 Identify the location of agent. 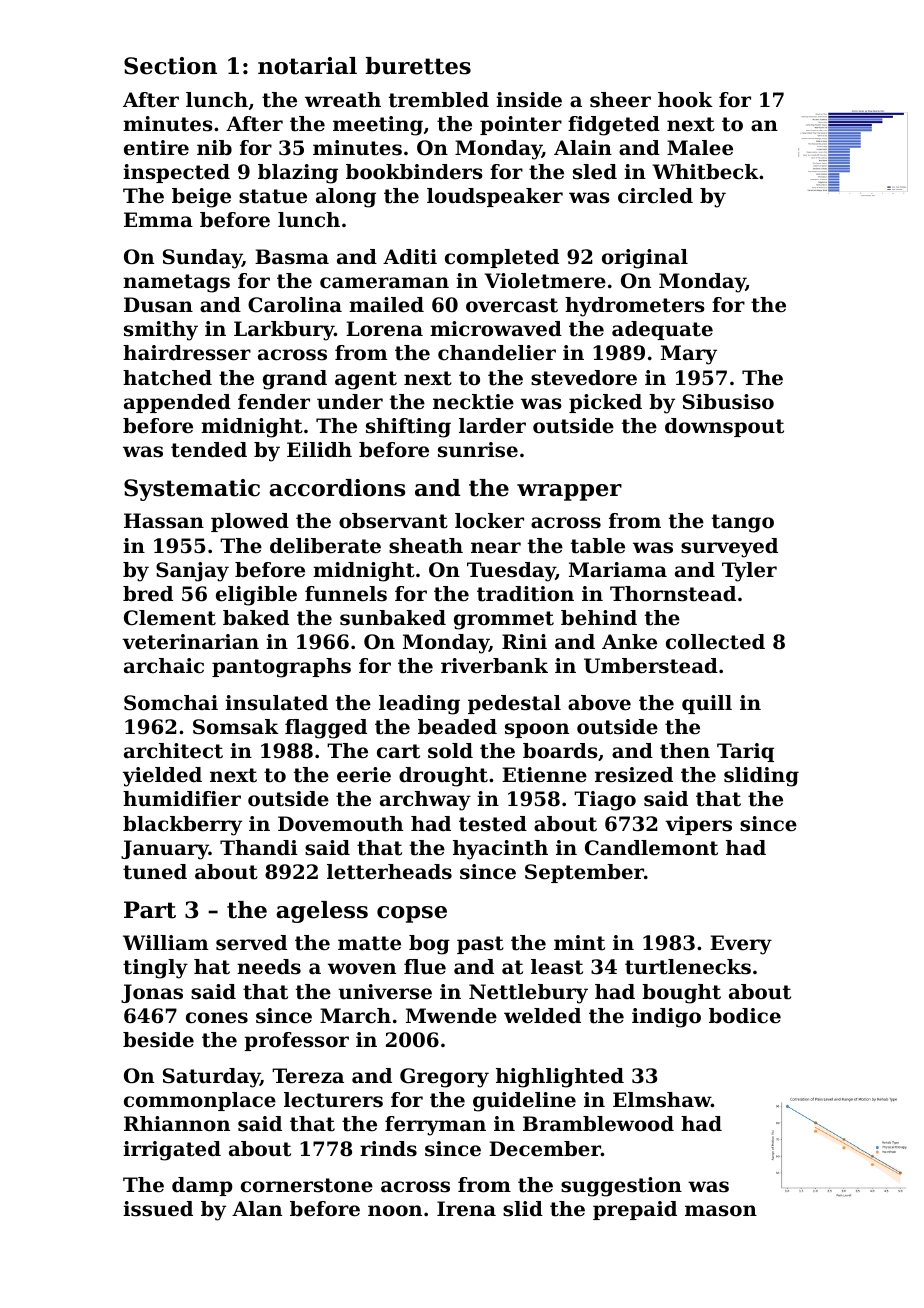
(366, 380).
